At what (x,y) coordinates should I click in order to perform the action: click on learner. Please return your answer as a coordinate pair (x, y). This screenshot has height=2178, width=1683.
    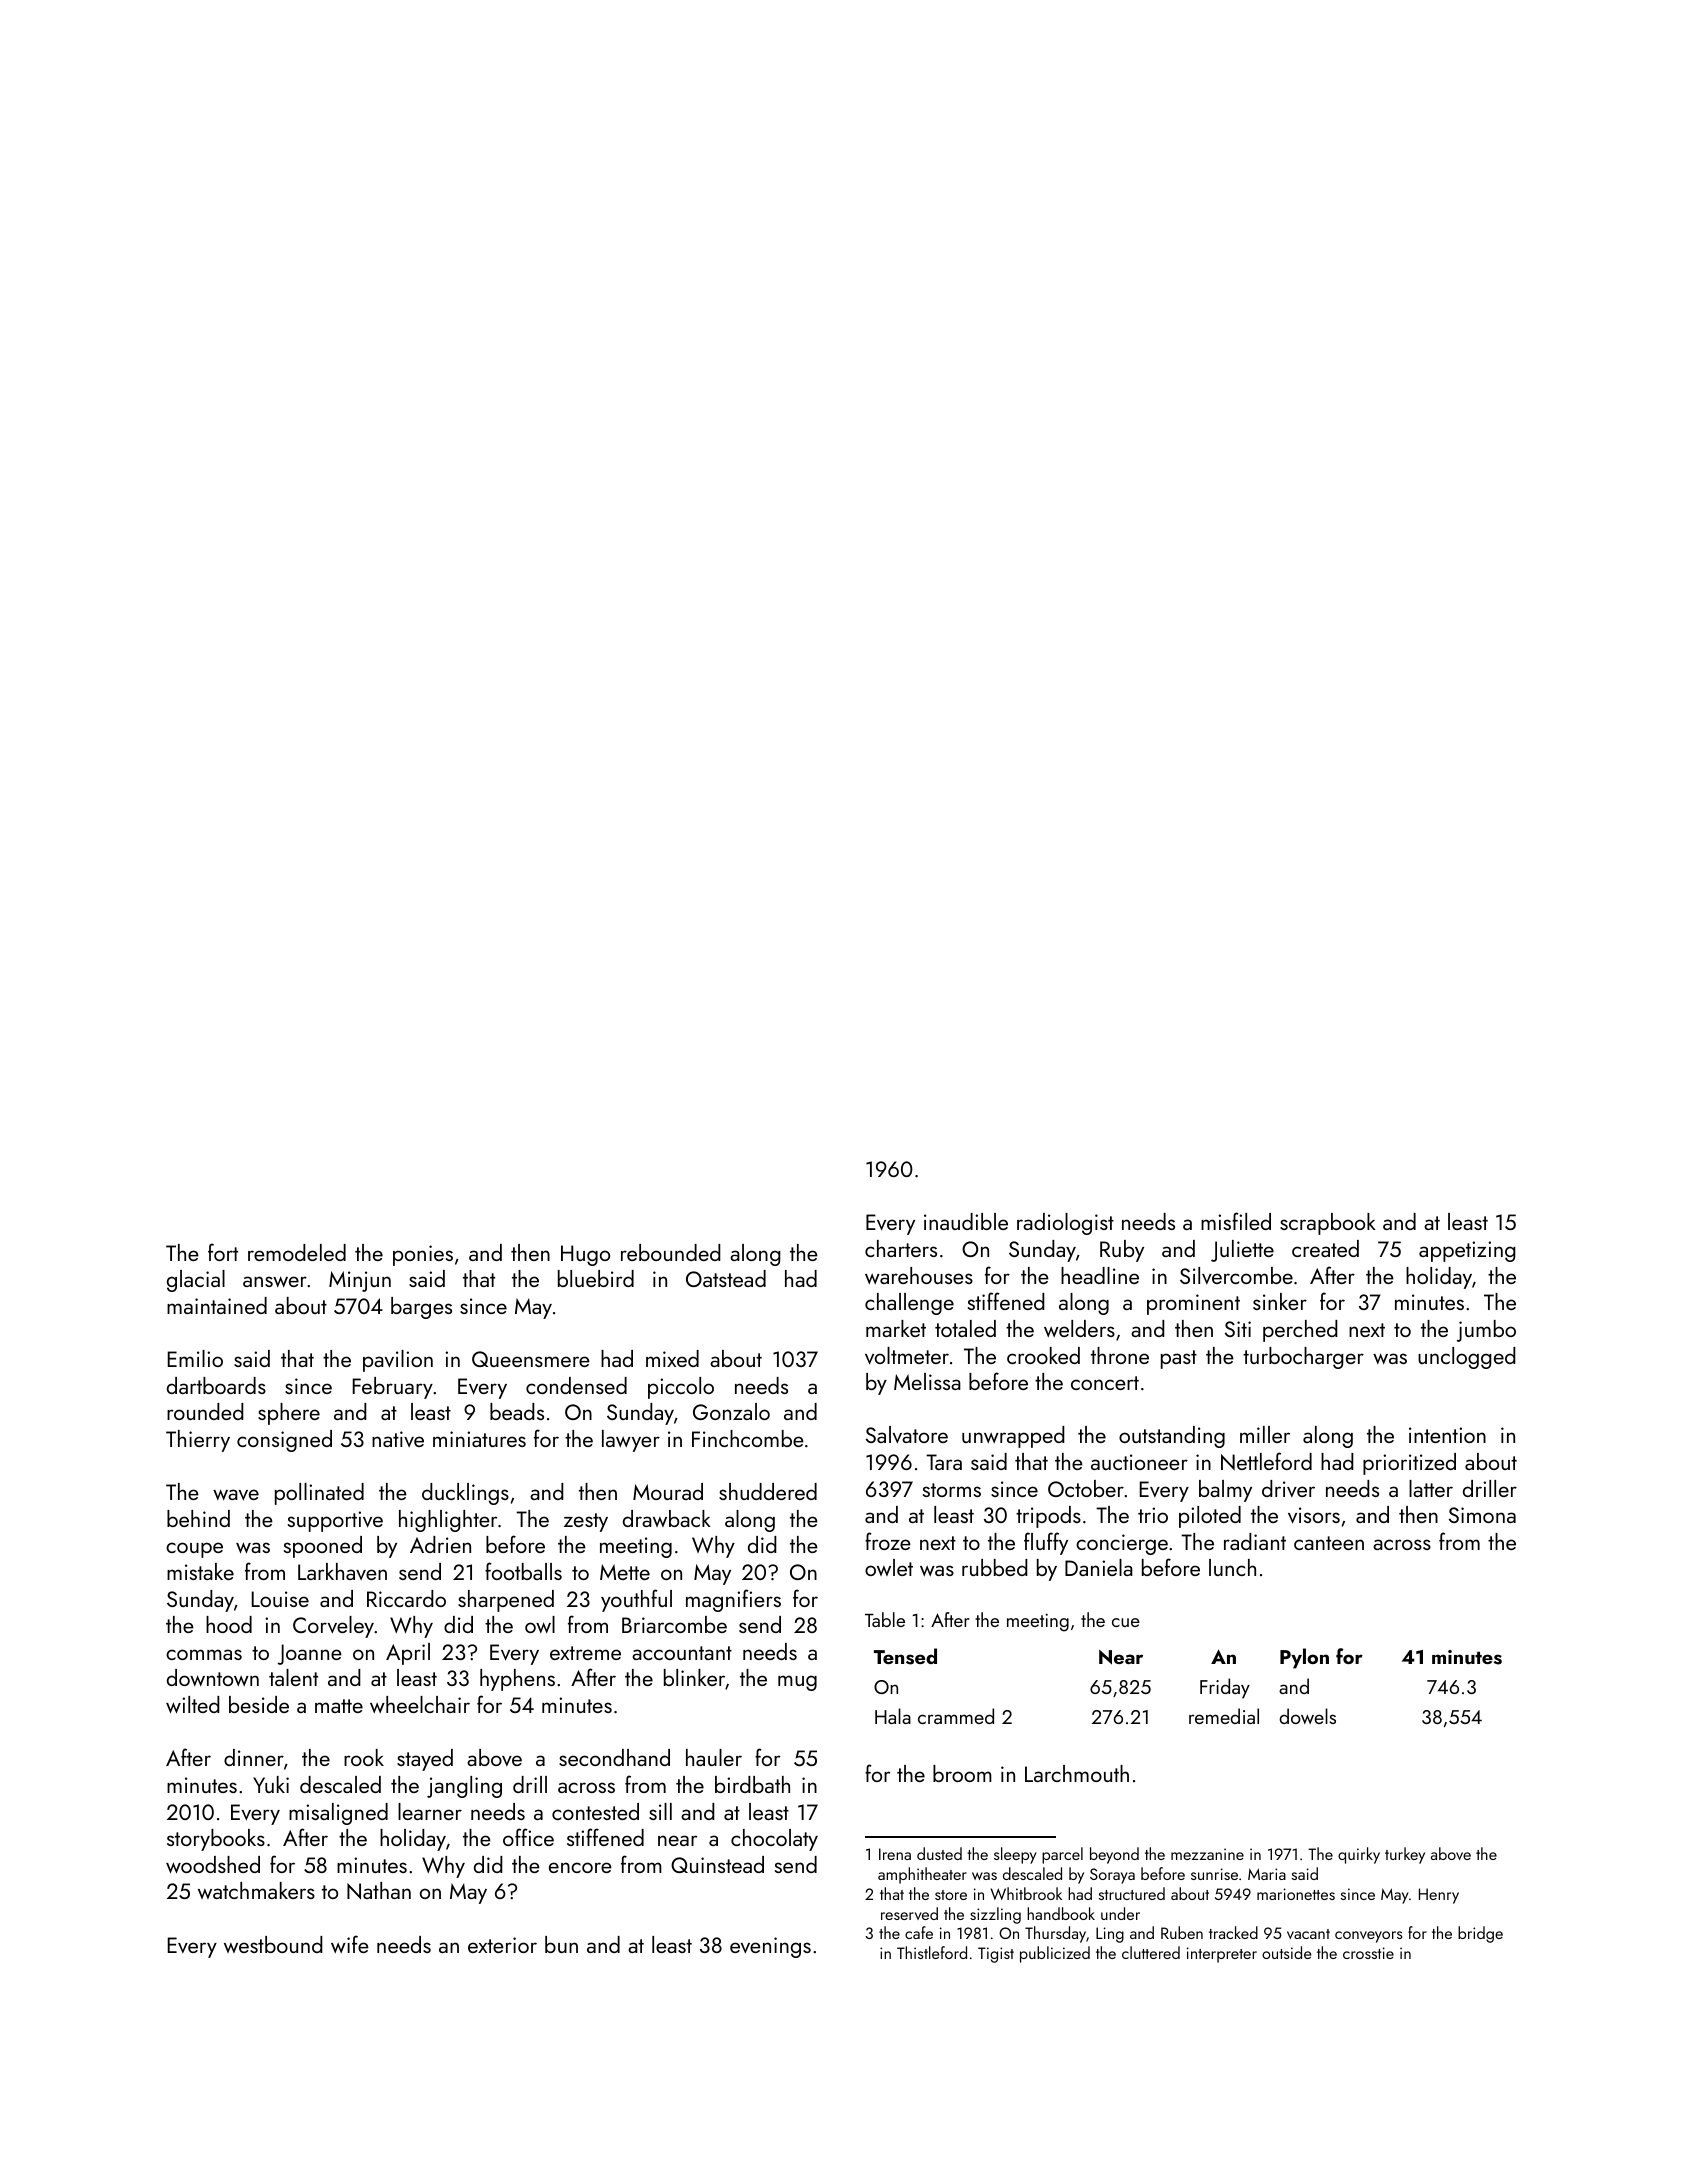
    Looking at the image, I should click on (430, 1811).
